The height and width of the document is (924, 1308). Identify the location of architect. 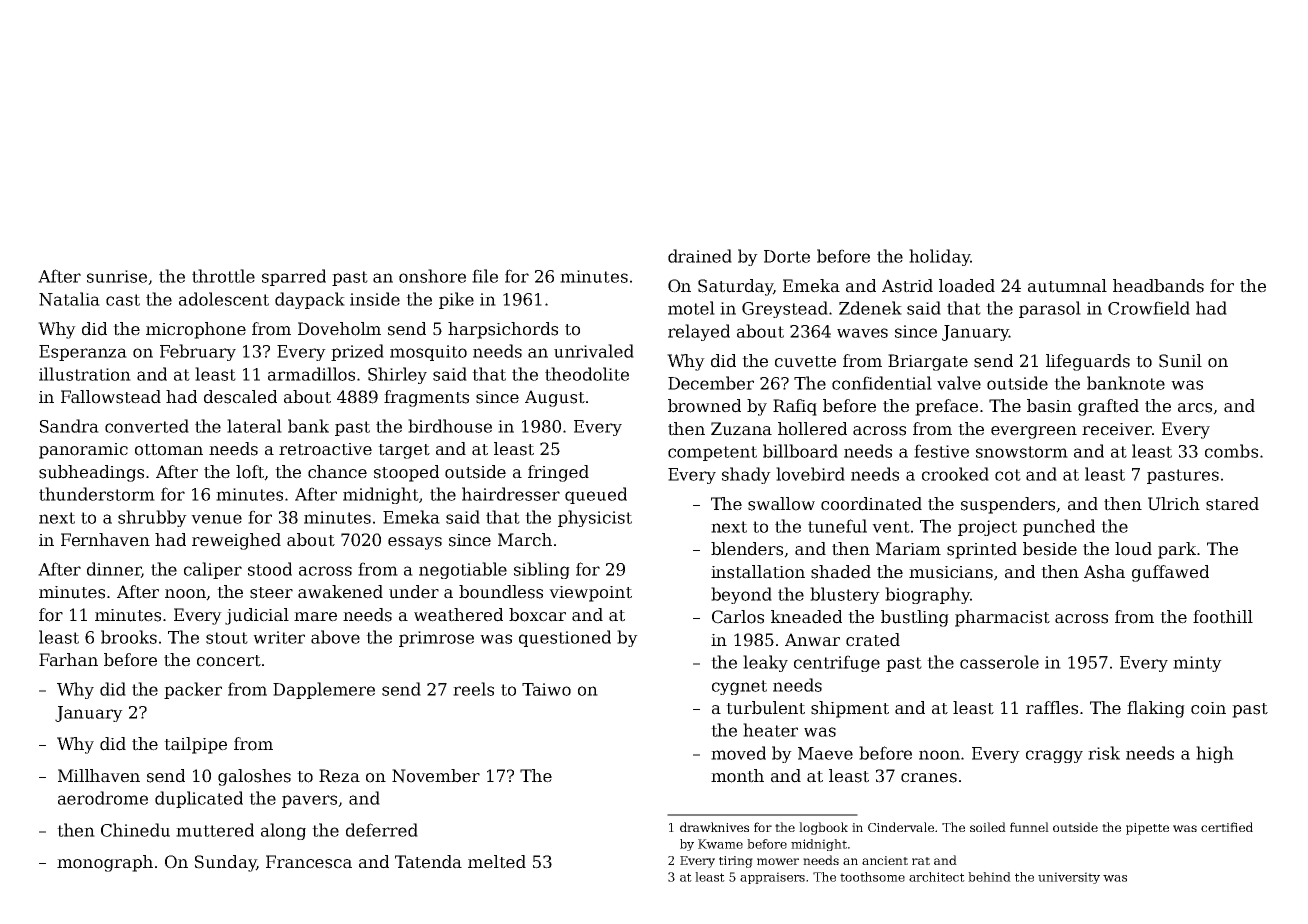
(937, 877).
